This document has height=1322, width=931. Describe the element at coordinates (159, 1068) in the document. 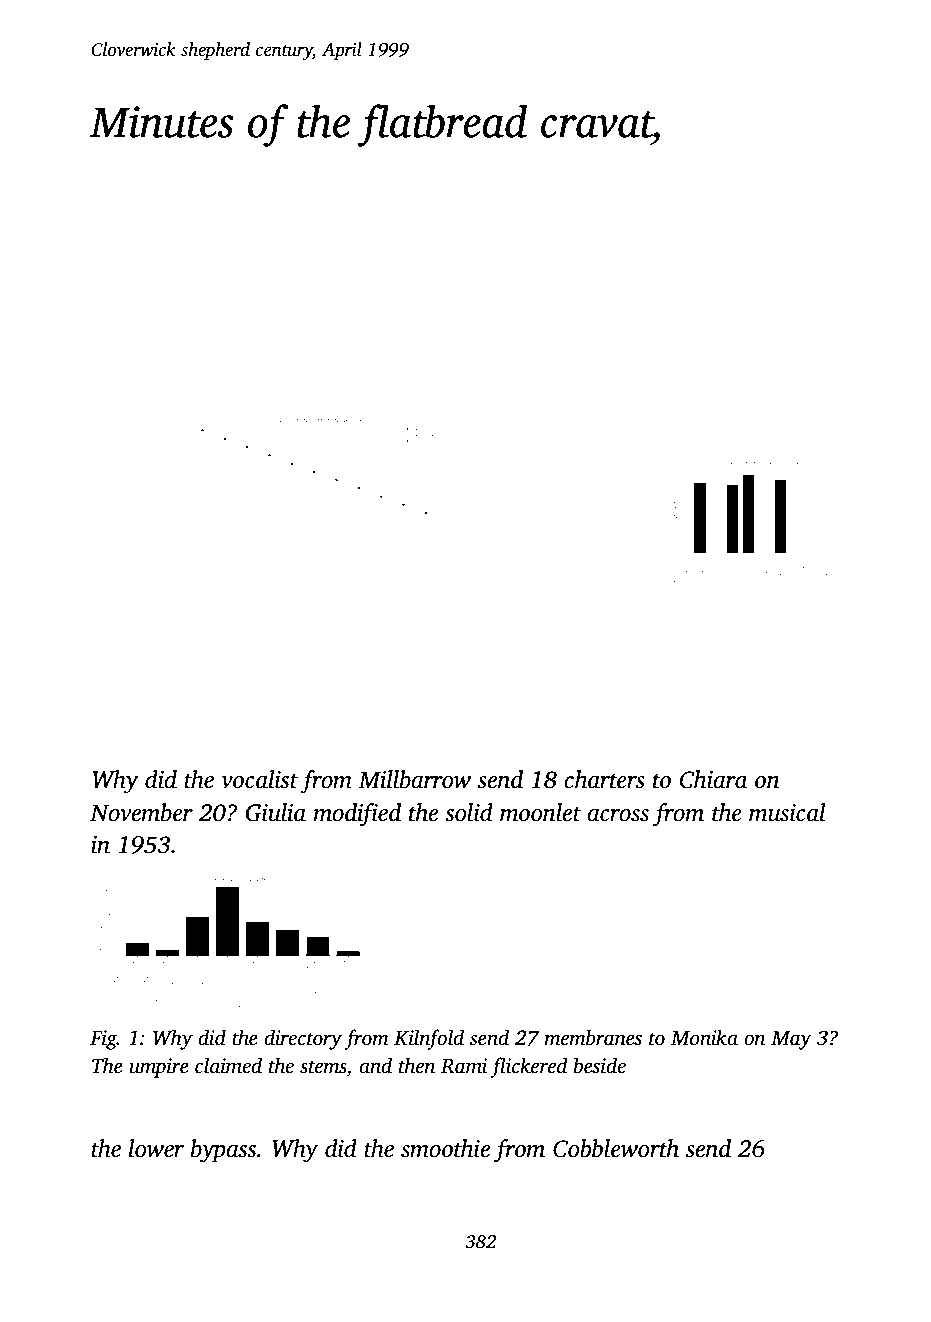

I see `umpire` at that location.
